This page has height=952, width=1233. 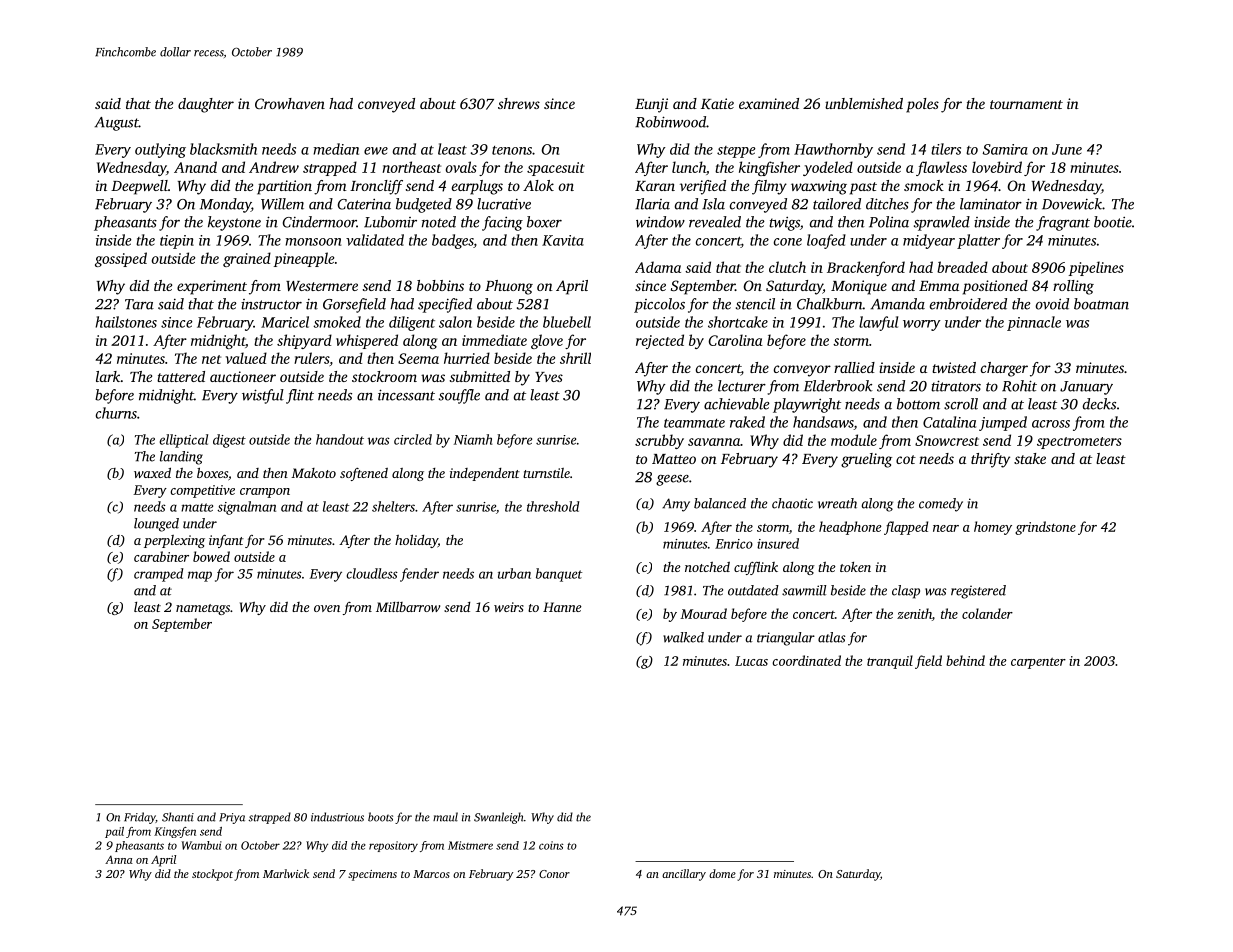 I want to click on Swanleigh, so click(x=498, y=818).
